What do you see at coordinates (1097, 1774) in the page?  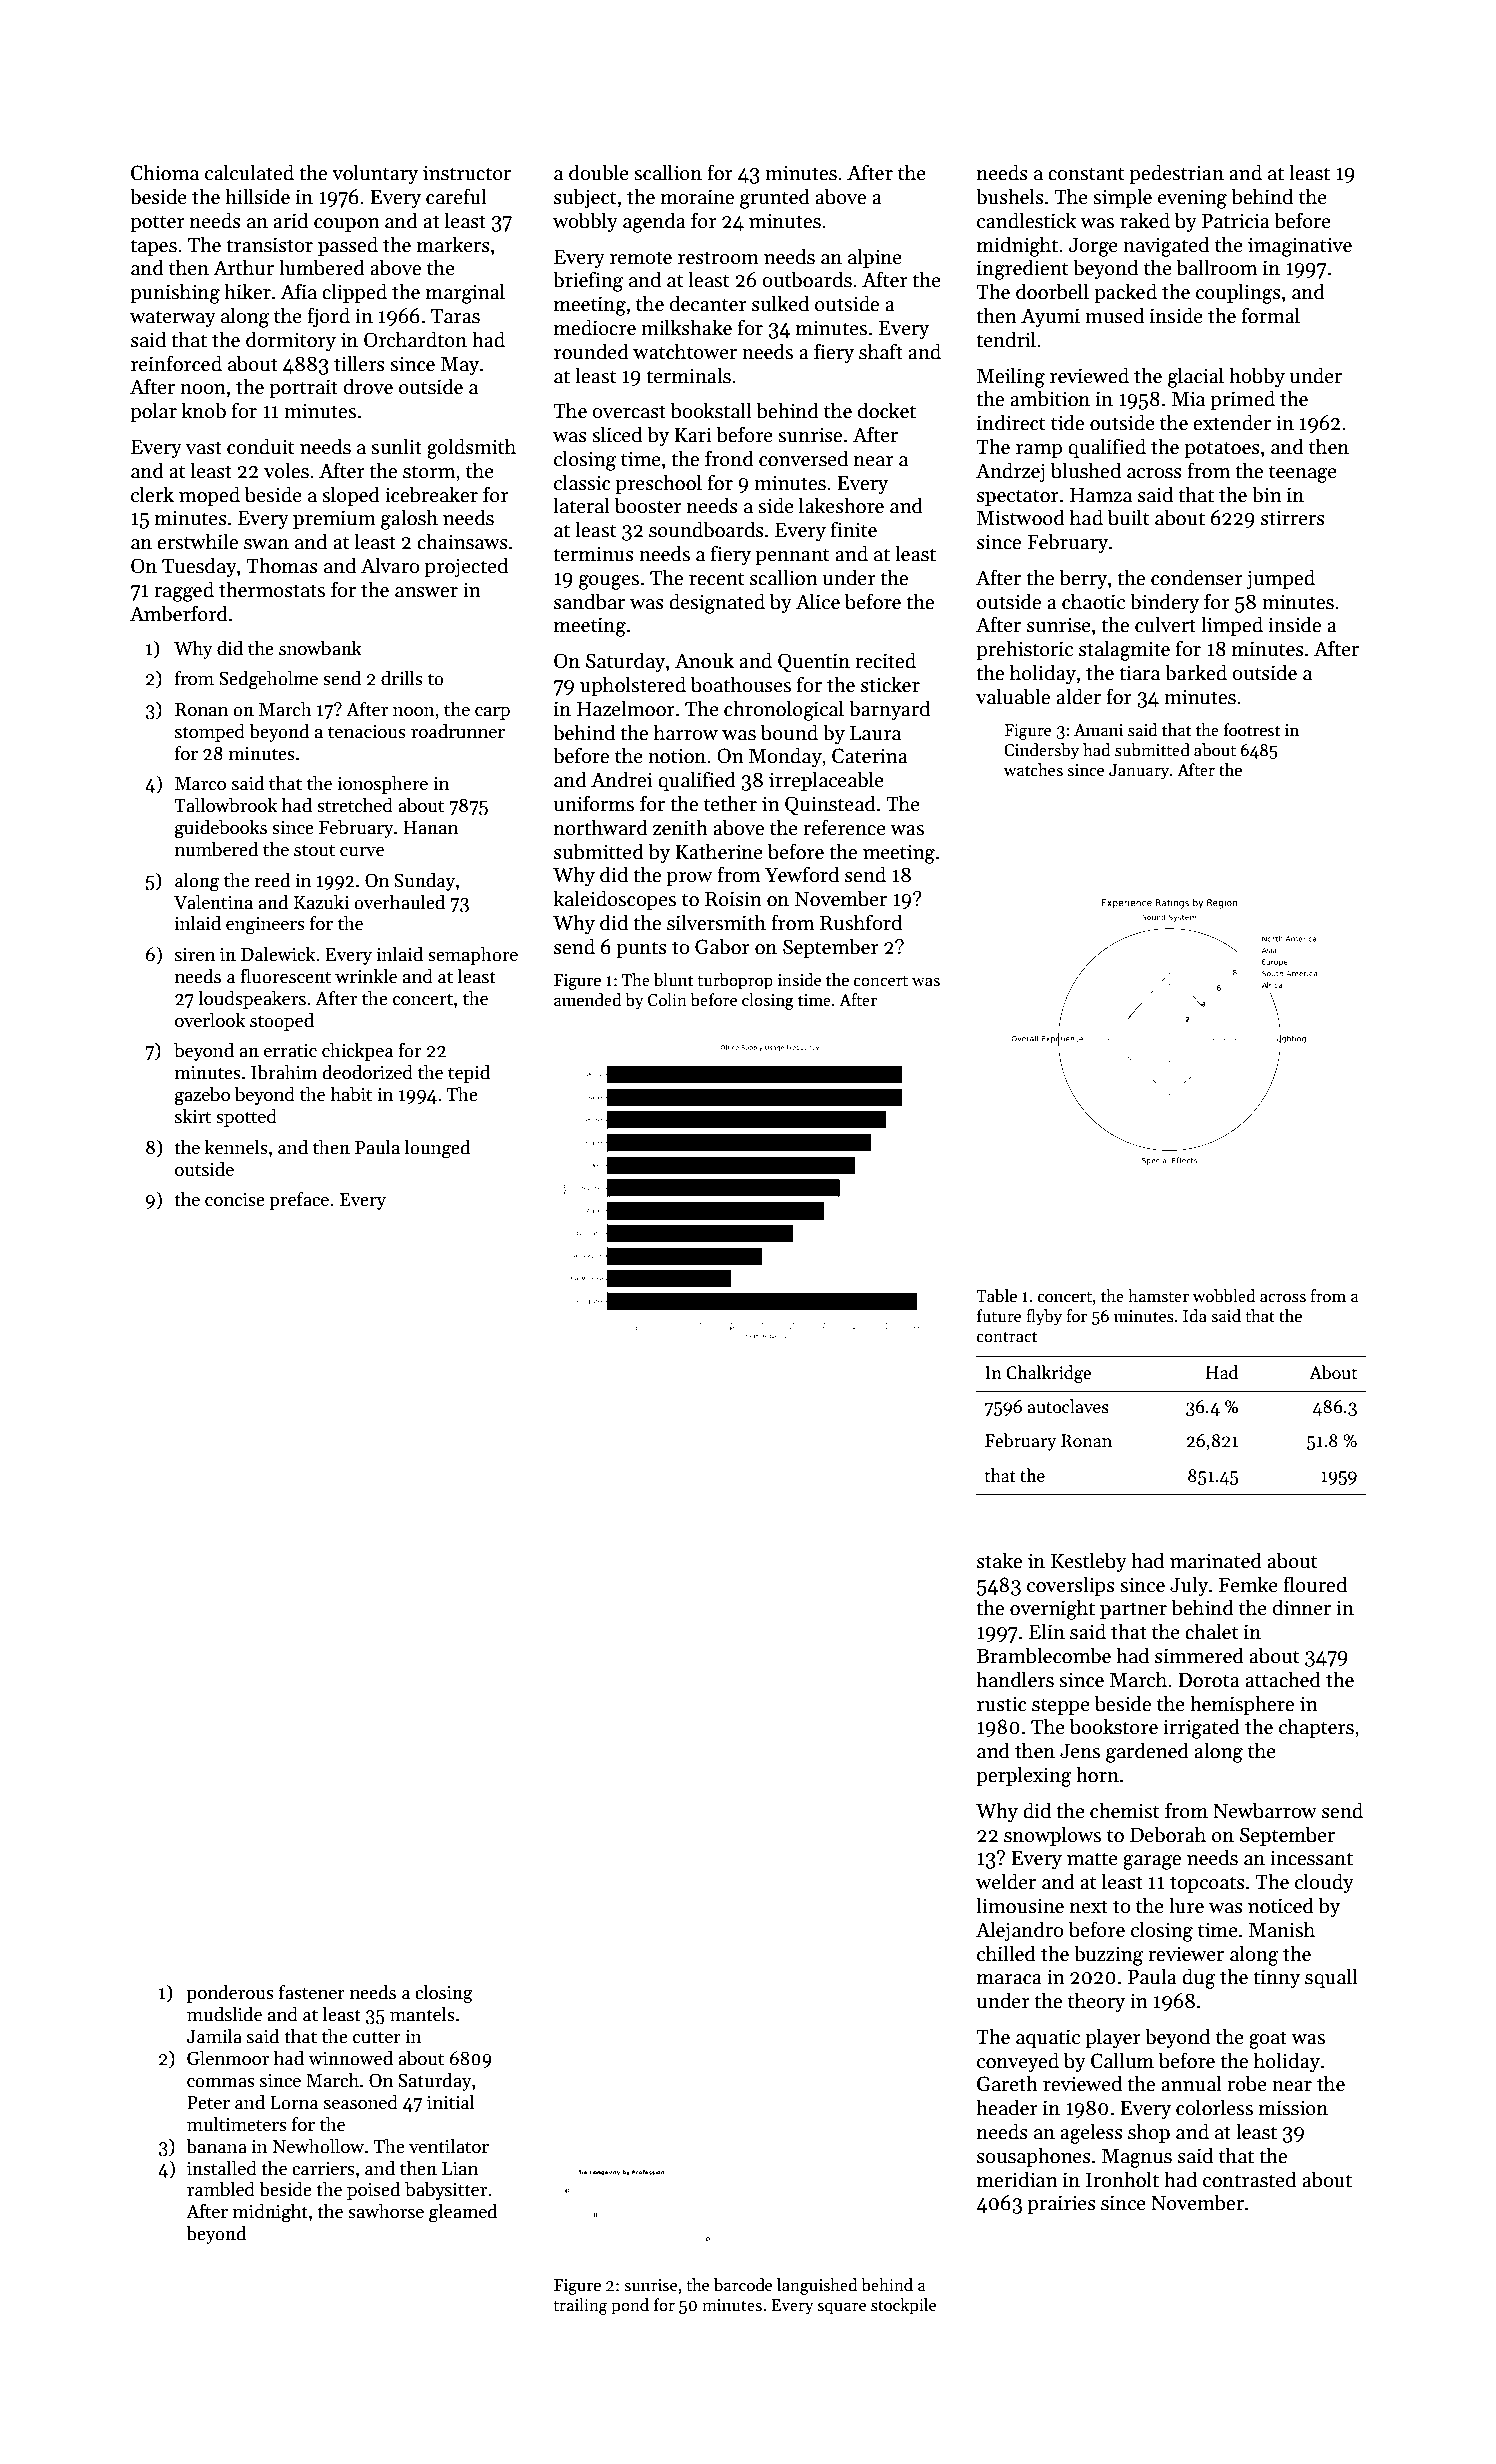 I see `horn` at bounding box center [1097, 1774].
